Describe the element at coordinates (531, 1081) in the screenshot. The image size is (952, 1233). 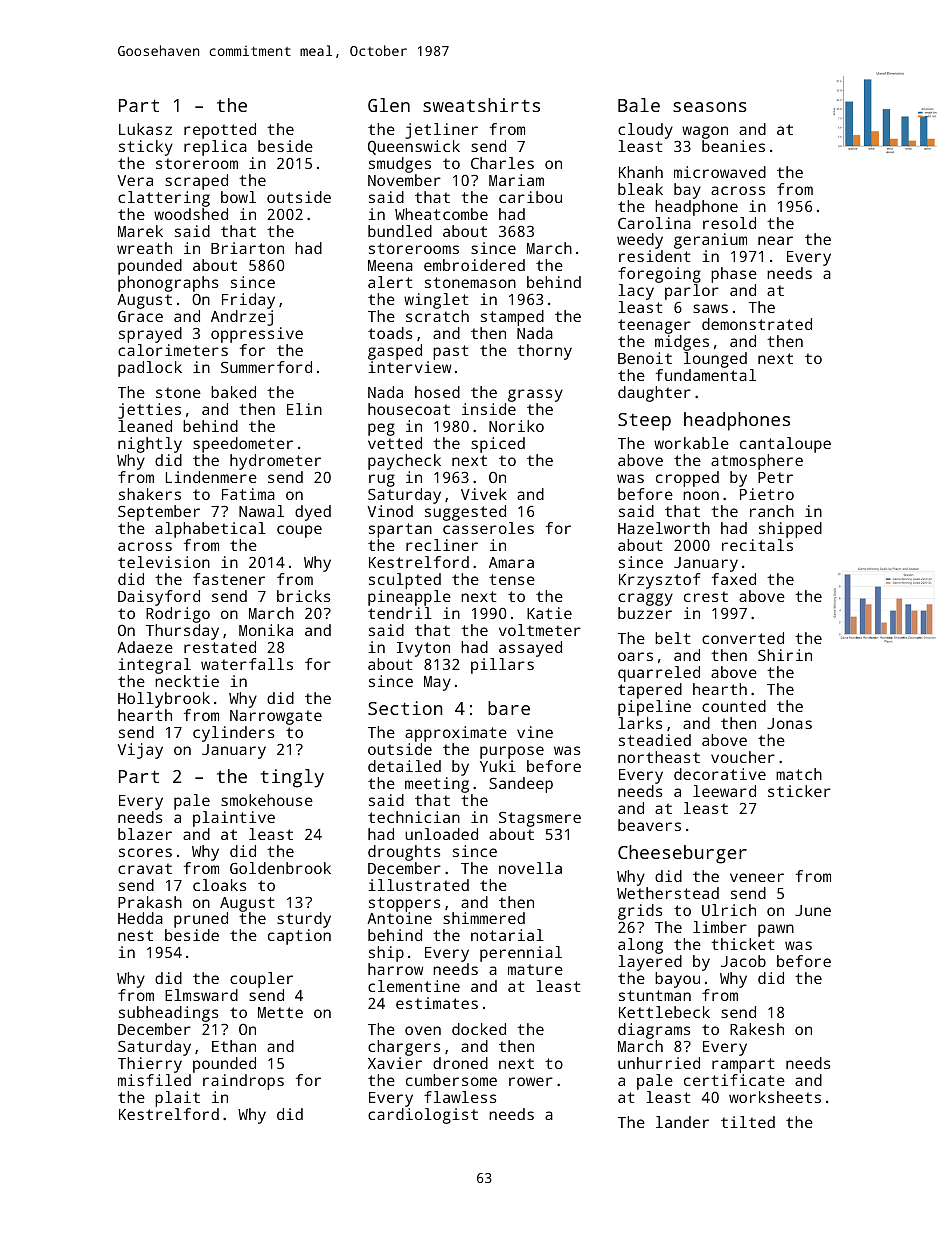
I see `rower` at that location.
